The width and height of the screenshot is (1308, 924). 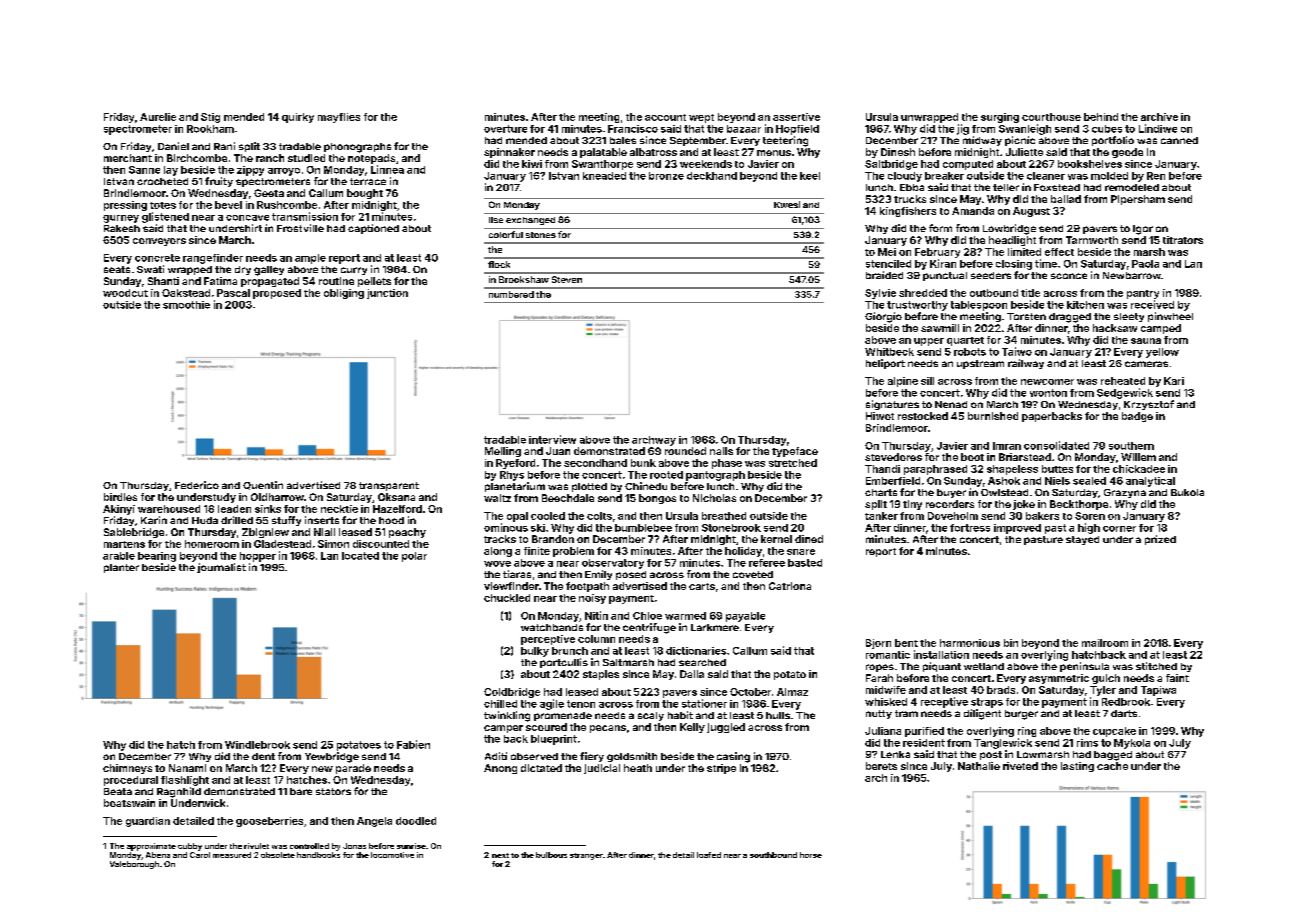 I want to click on chilled, so click(x=500, y=704).
